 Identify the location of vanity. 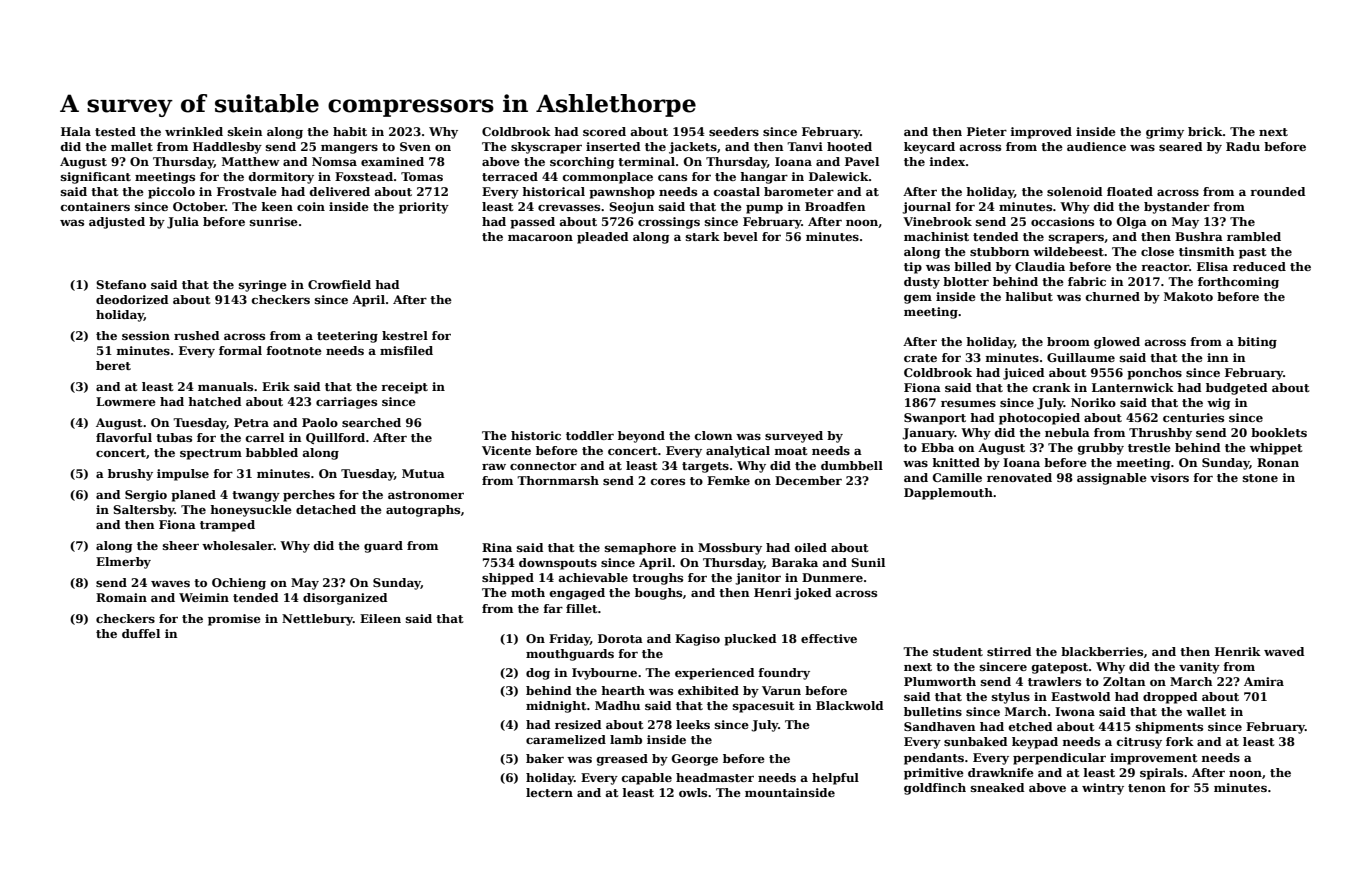
(1199, 668).
